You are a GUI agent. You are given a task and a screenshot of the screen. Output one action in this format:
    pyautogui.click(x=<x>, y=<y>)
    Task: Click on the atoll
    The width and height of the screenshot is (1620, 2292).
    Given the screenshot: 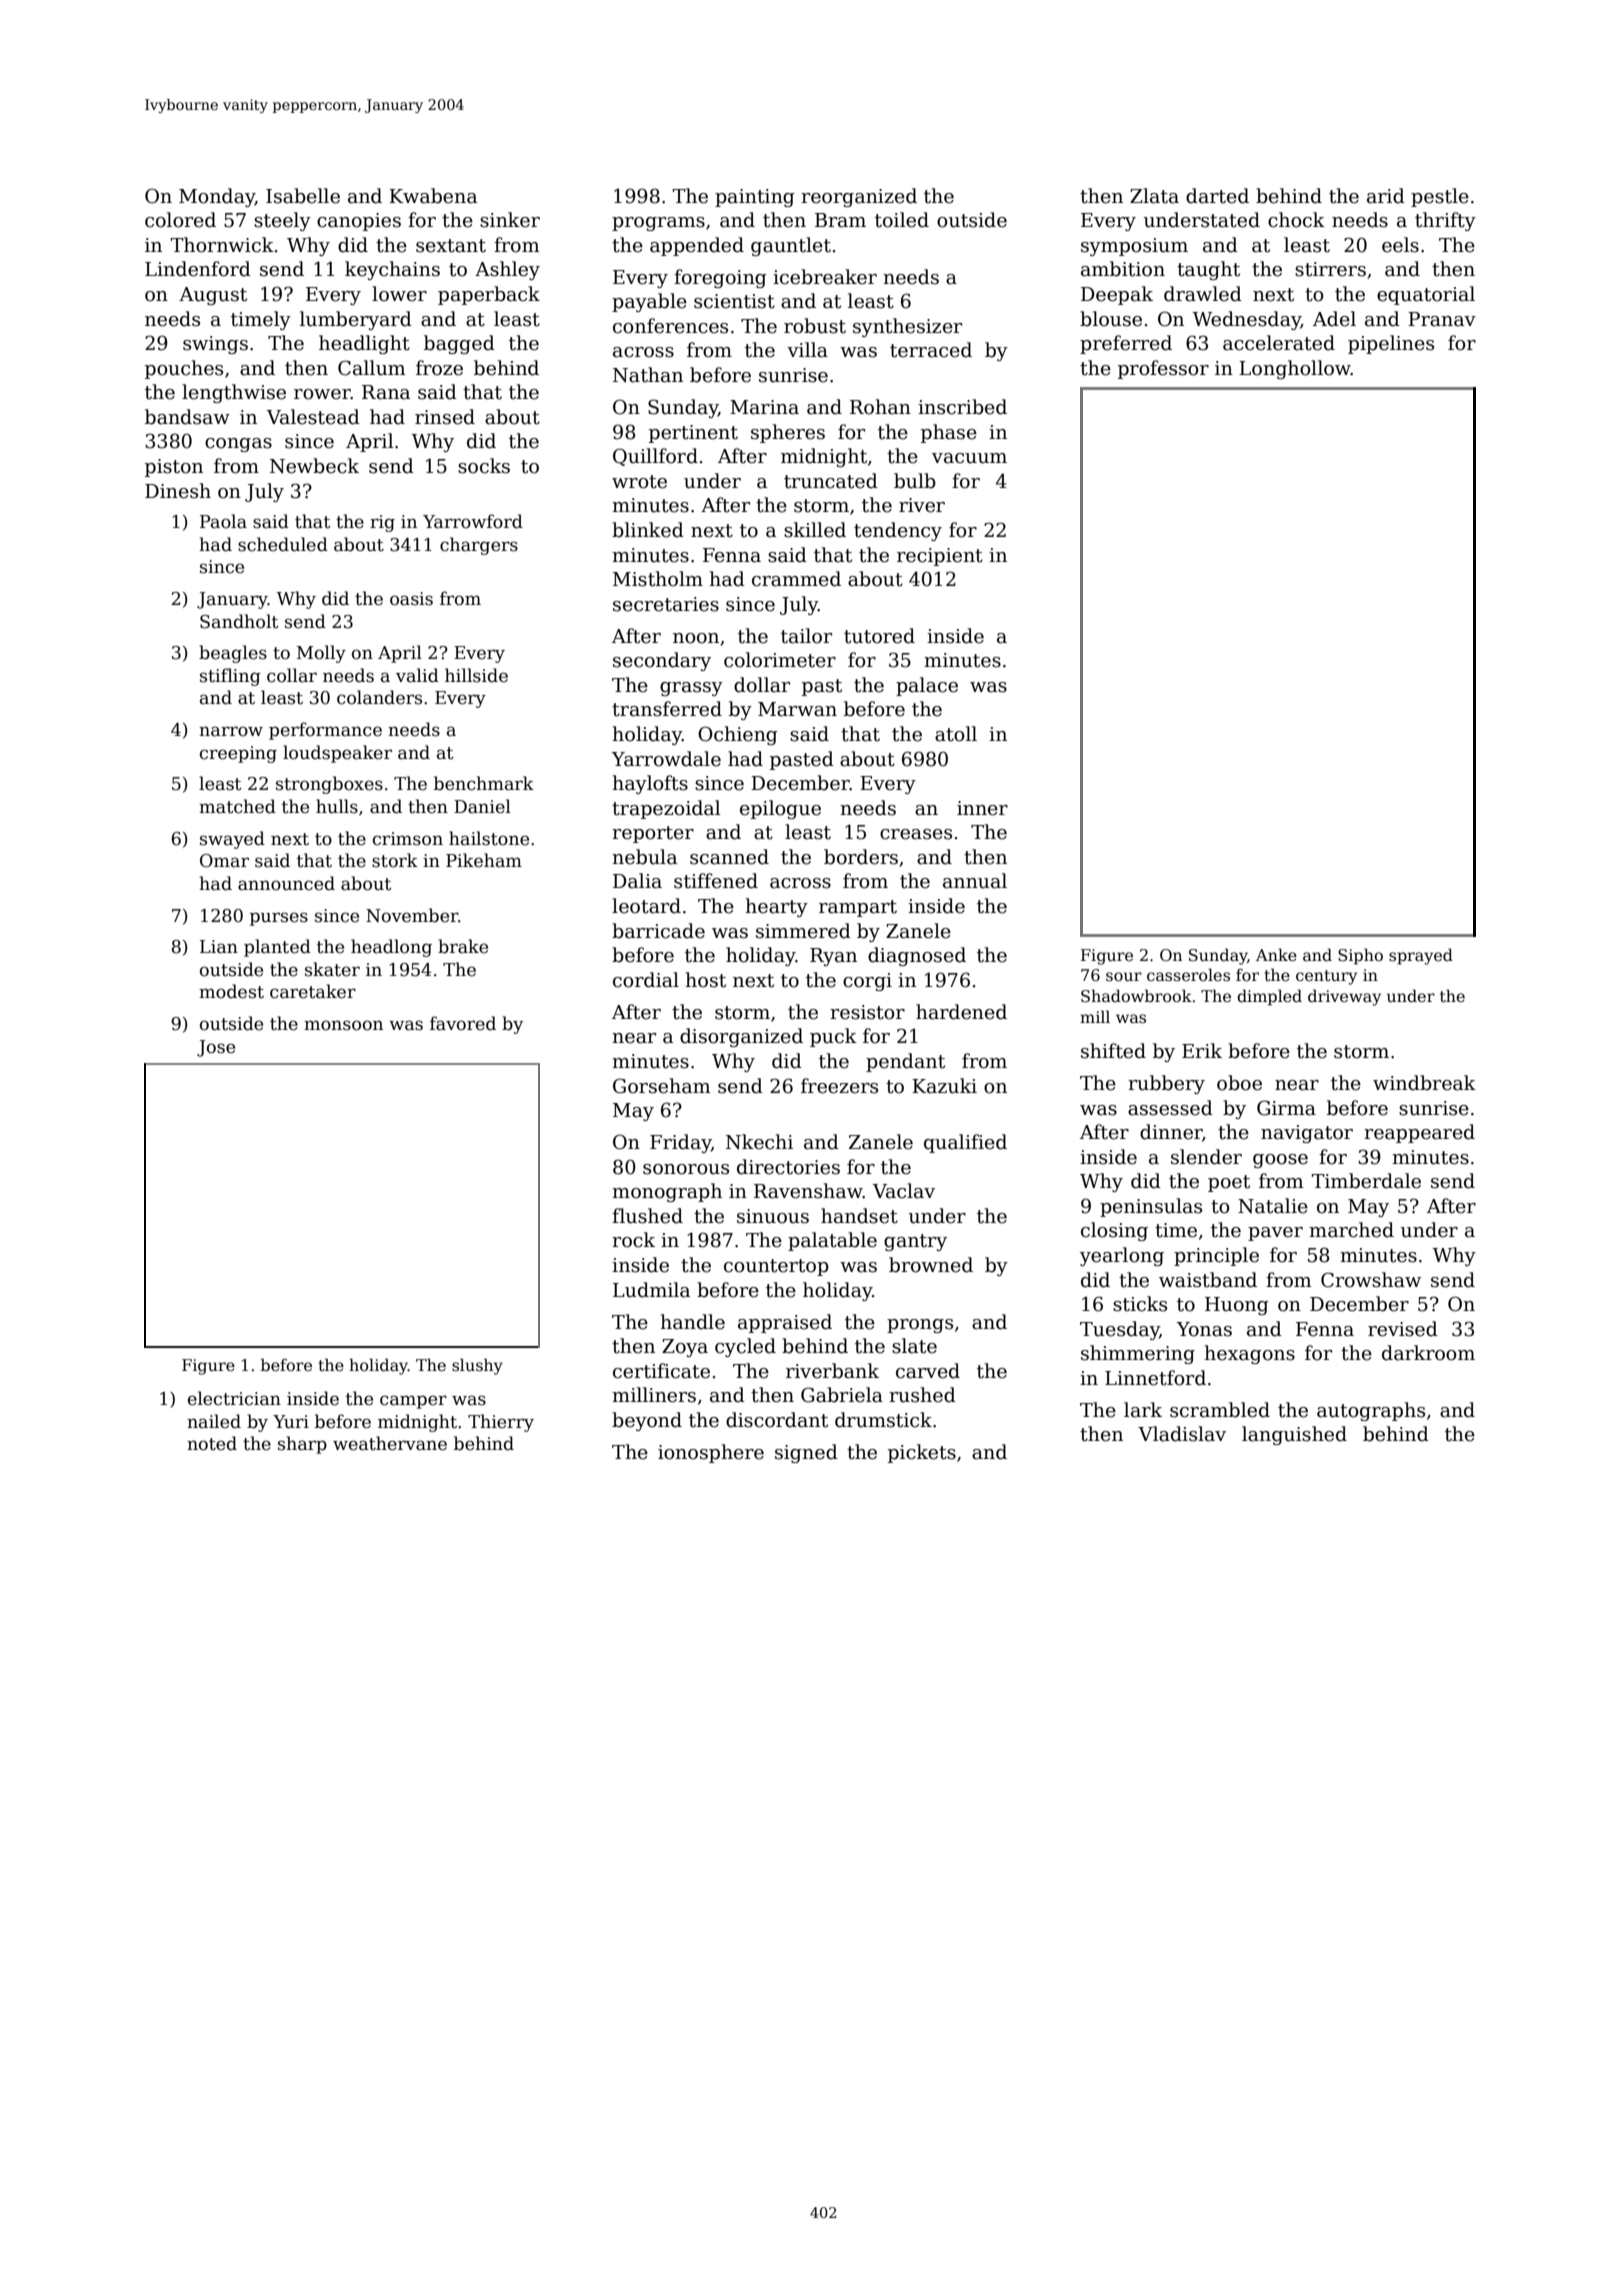 What is the action you would take?
    pyautogui.click(x=956, y=734)
